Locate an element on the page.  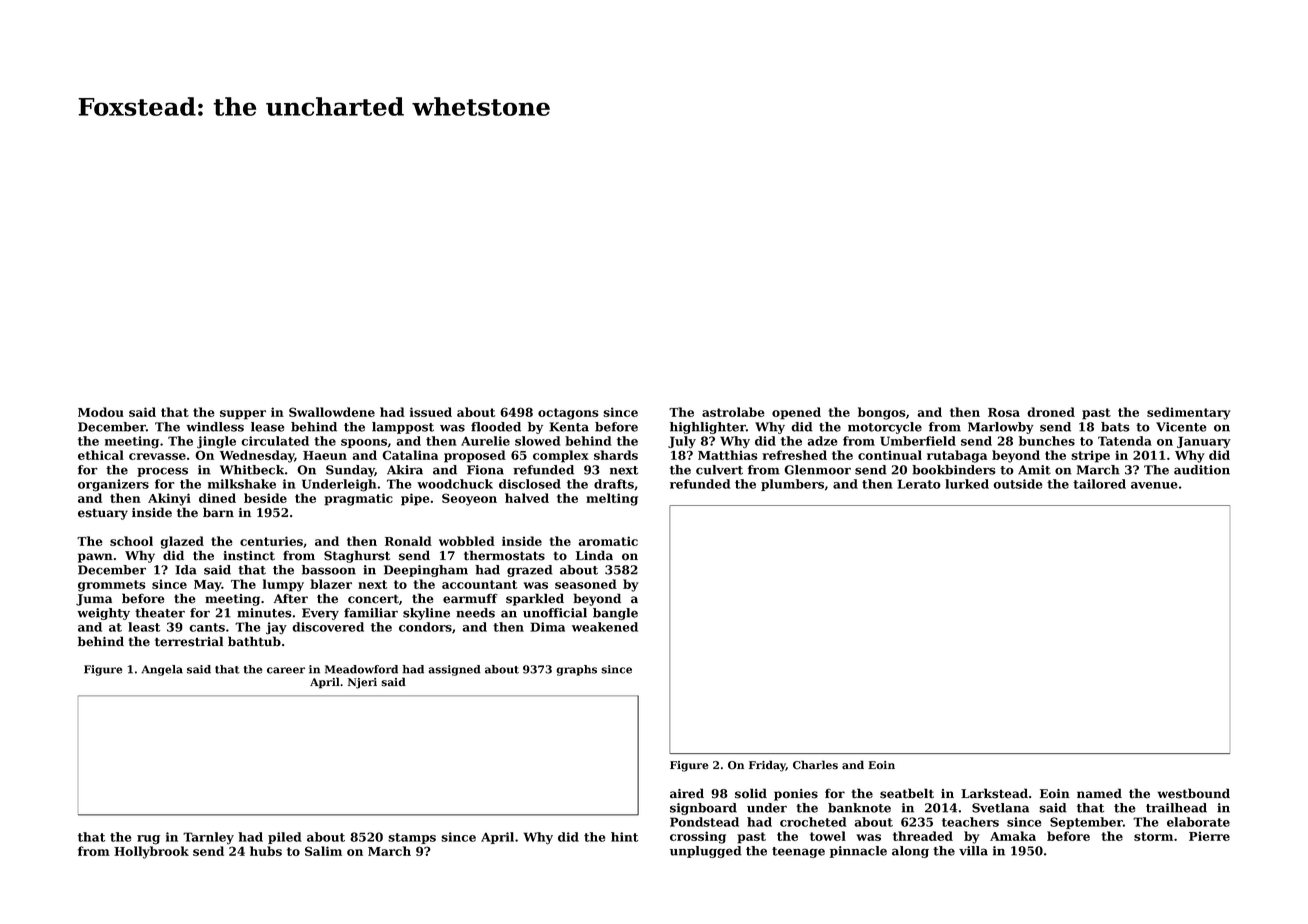
weakened is located at coordinates (605, 627).
